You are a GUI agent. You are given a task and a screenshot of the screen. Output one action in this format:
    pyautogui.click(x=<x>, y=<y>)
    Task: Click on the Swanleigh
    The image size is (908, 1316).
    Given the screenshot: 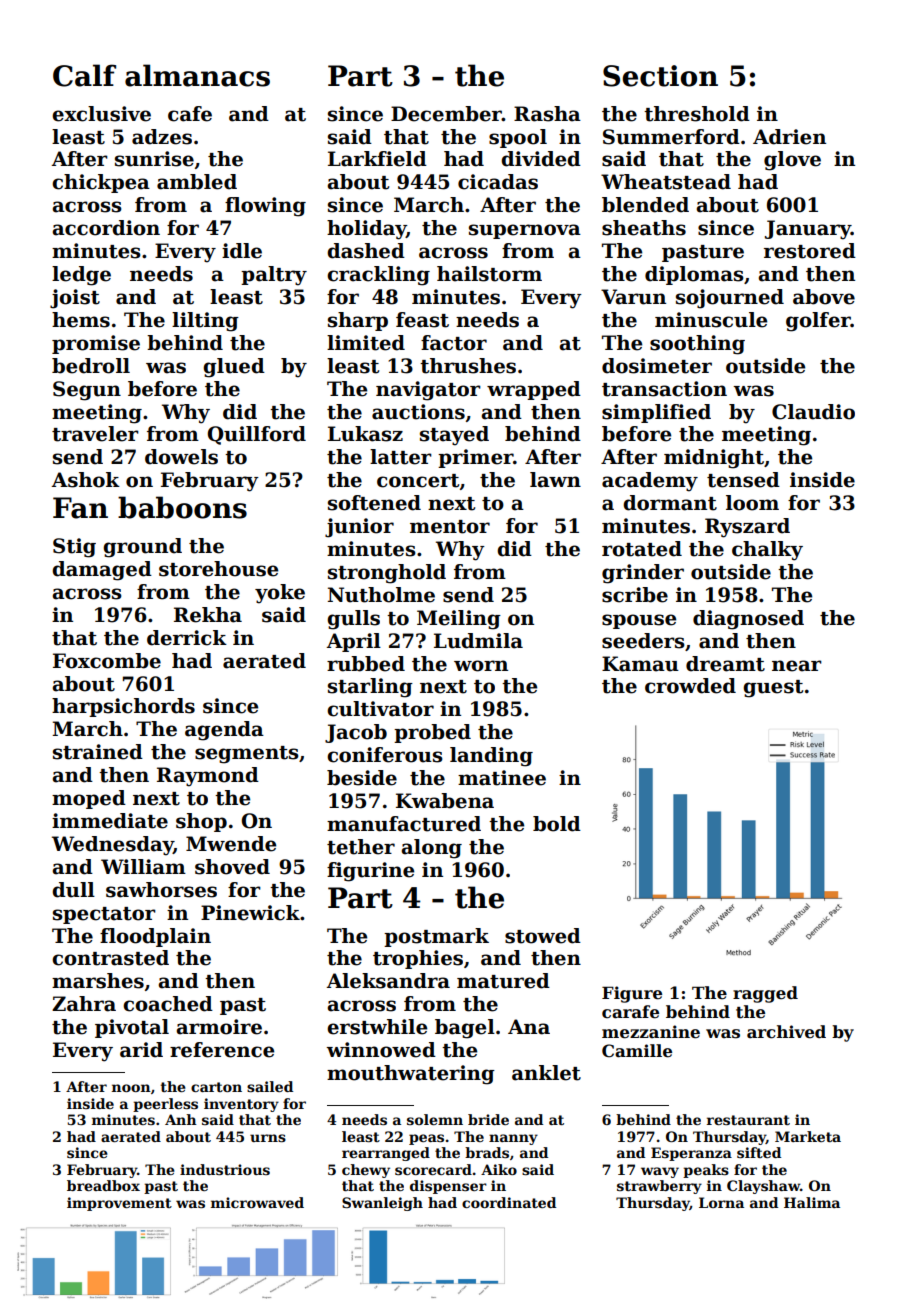 What is the action you would take?
    pyautogui.click(x=382, y=1204)
